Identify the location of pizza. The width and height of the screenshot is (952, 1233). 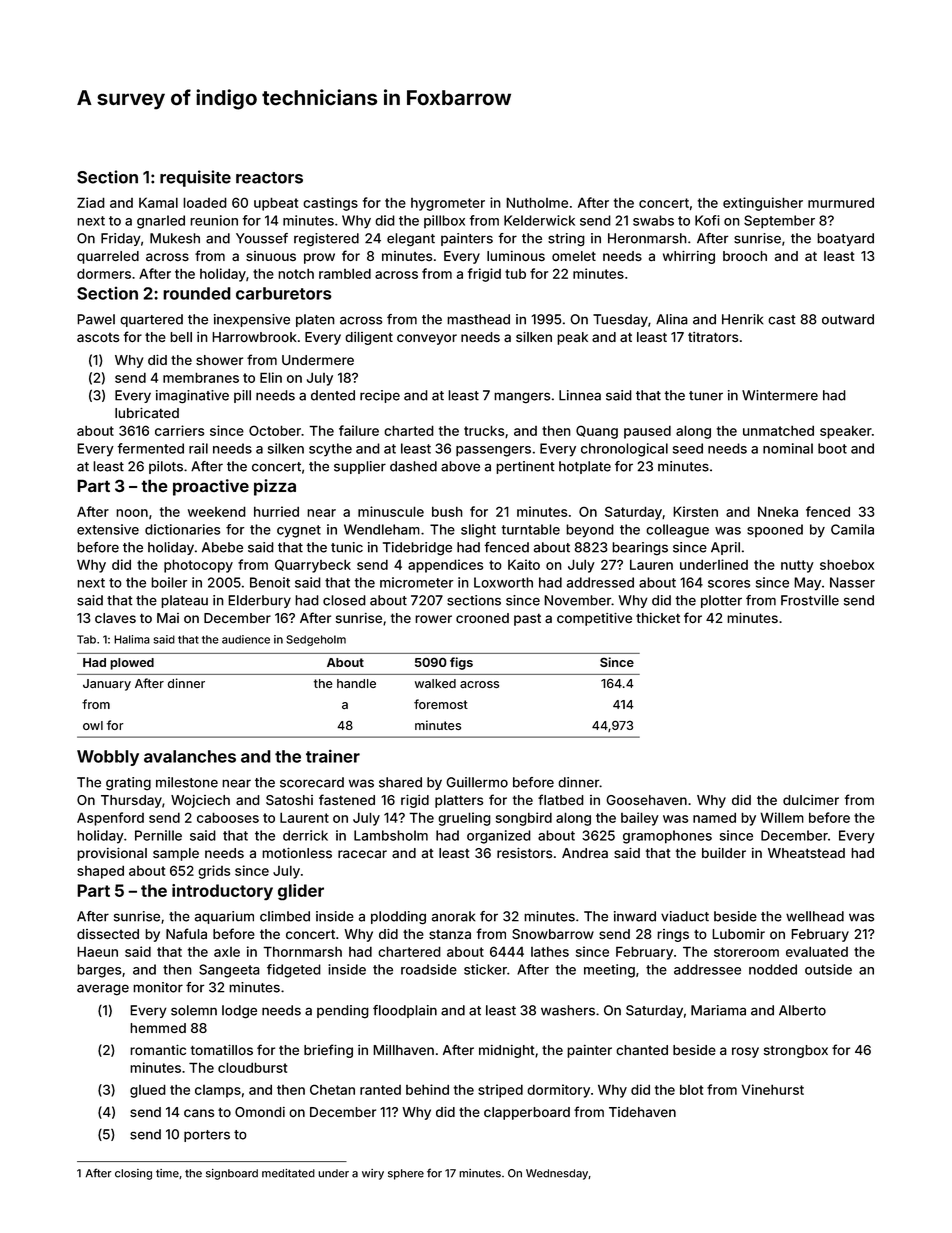
(275, 487).
